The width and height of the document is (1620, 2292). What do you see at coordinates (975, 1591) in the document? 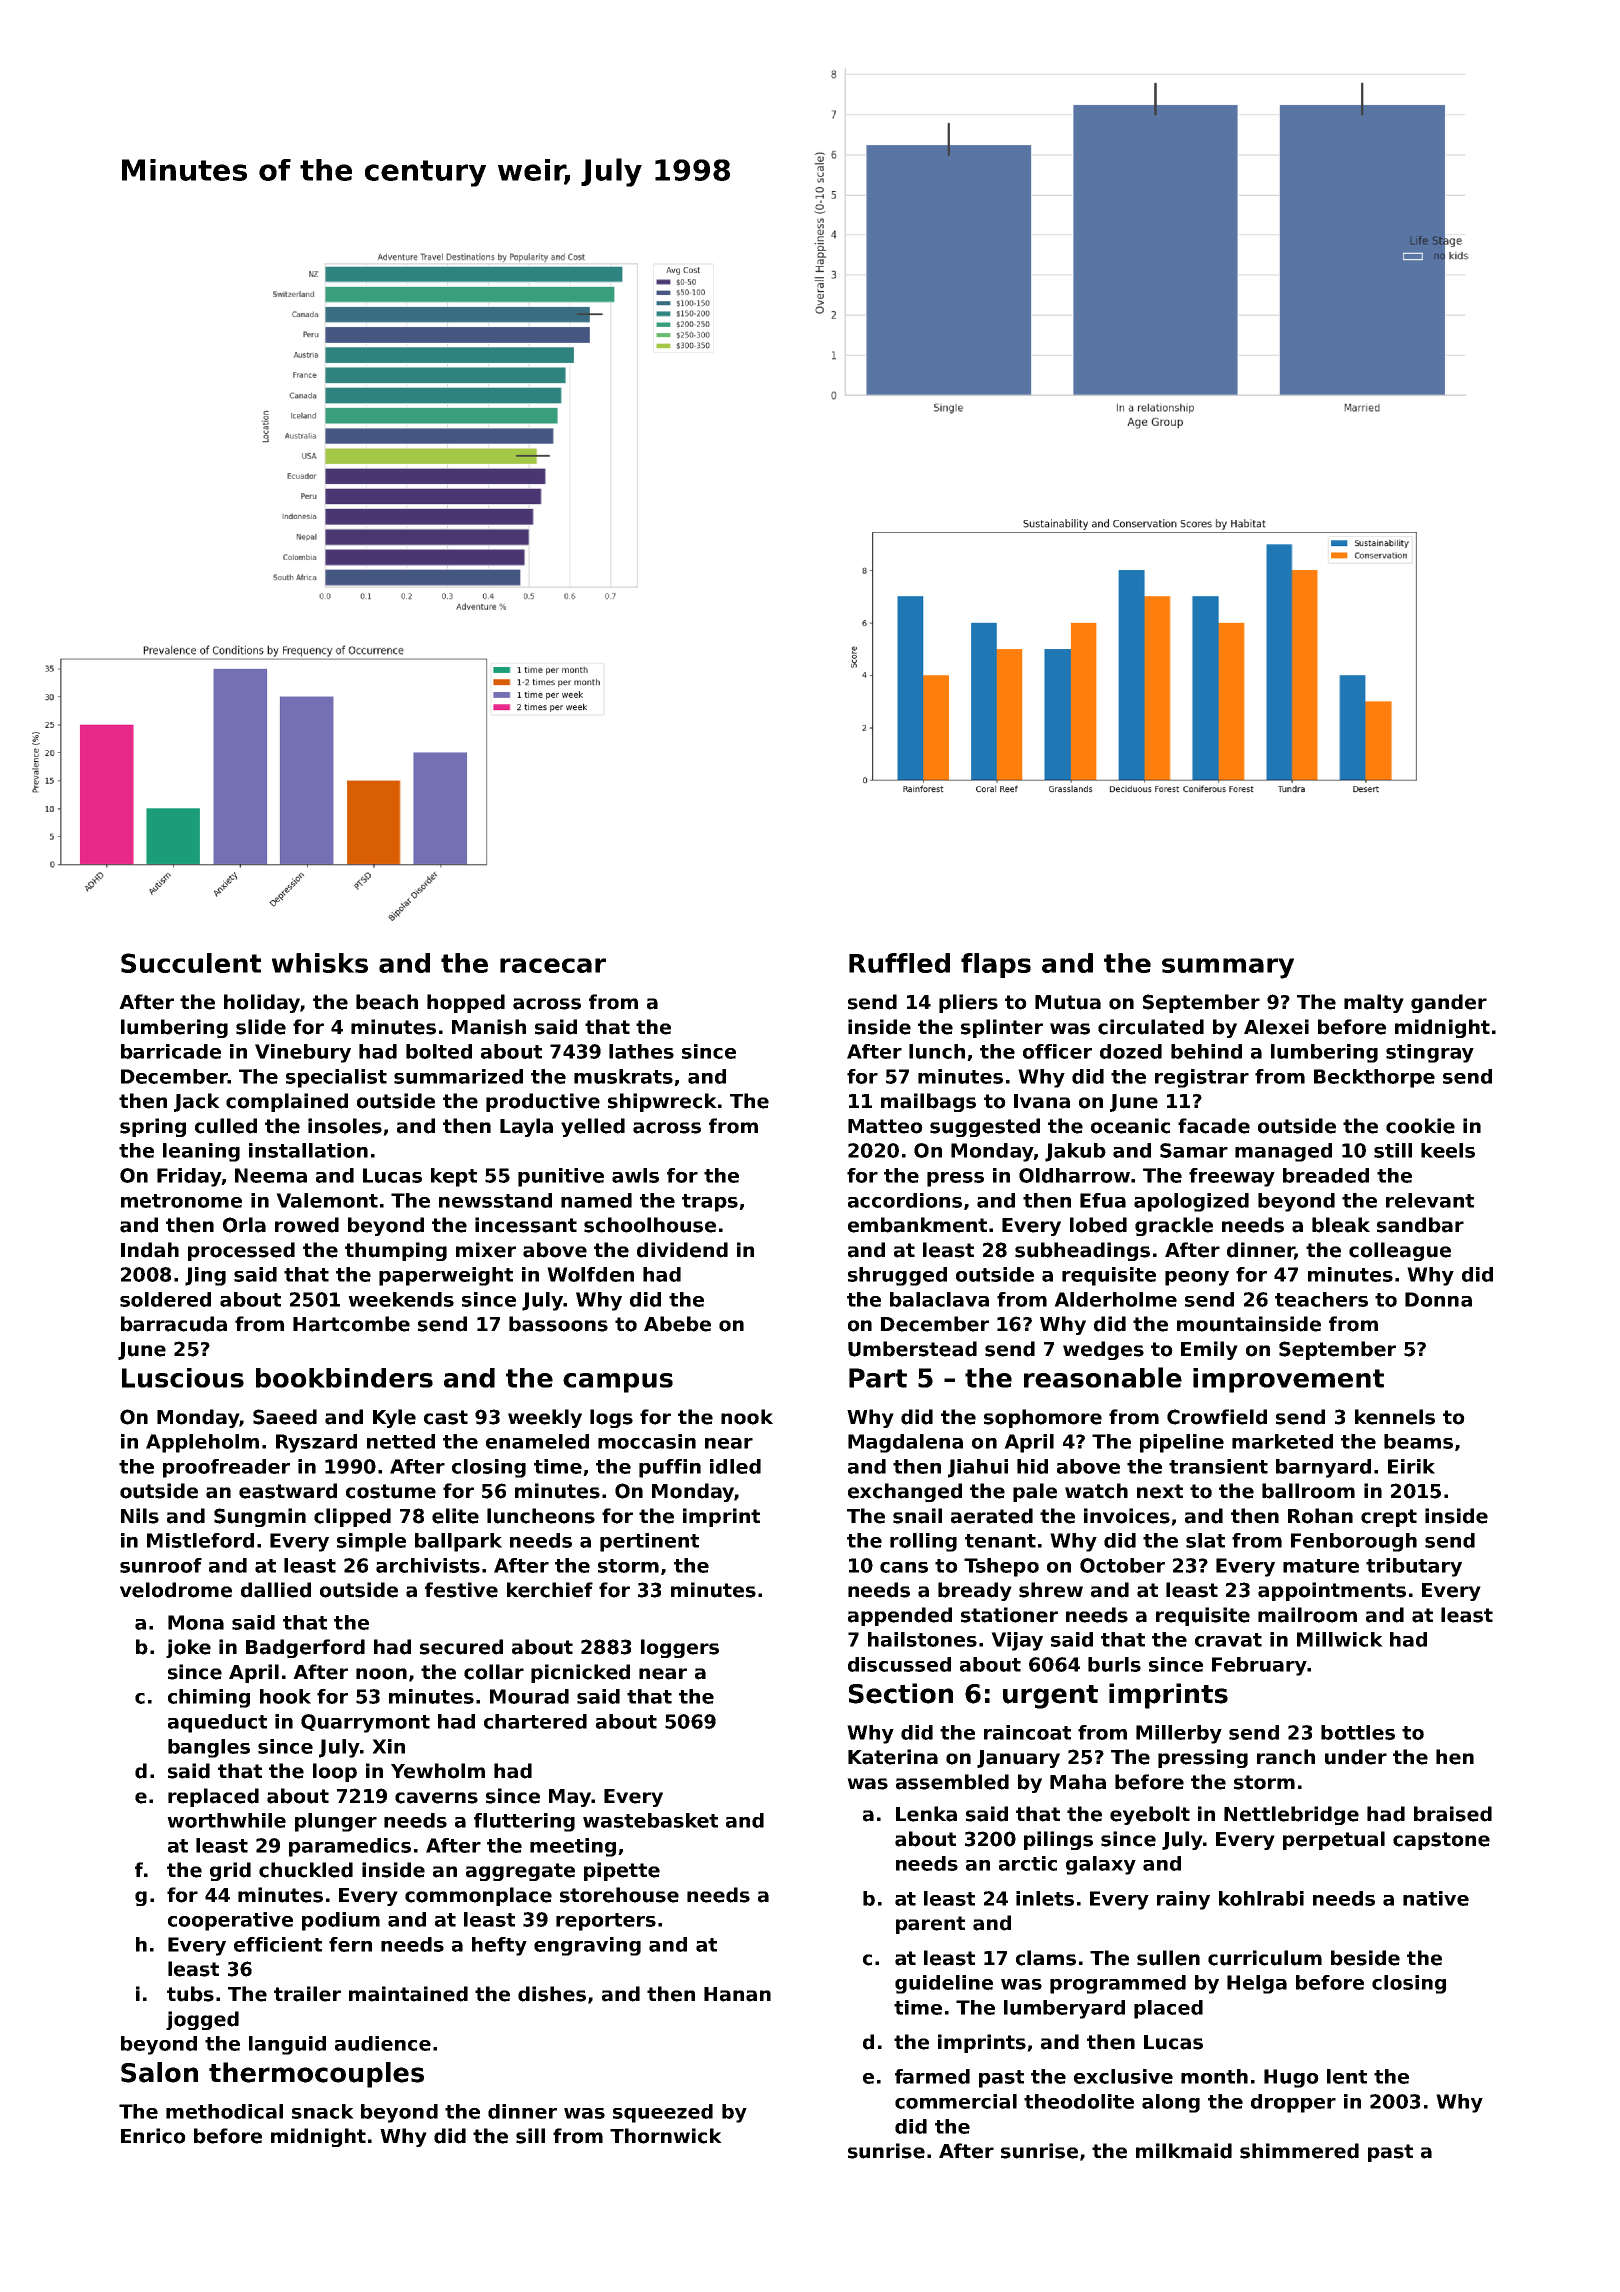
I see `bready` at bounding box center [975, 1591].
